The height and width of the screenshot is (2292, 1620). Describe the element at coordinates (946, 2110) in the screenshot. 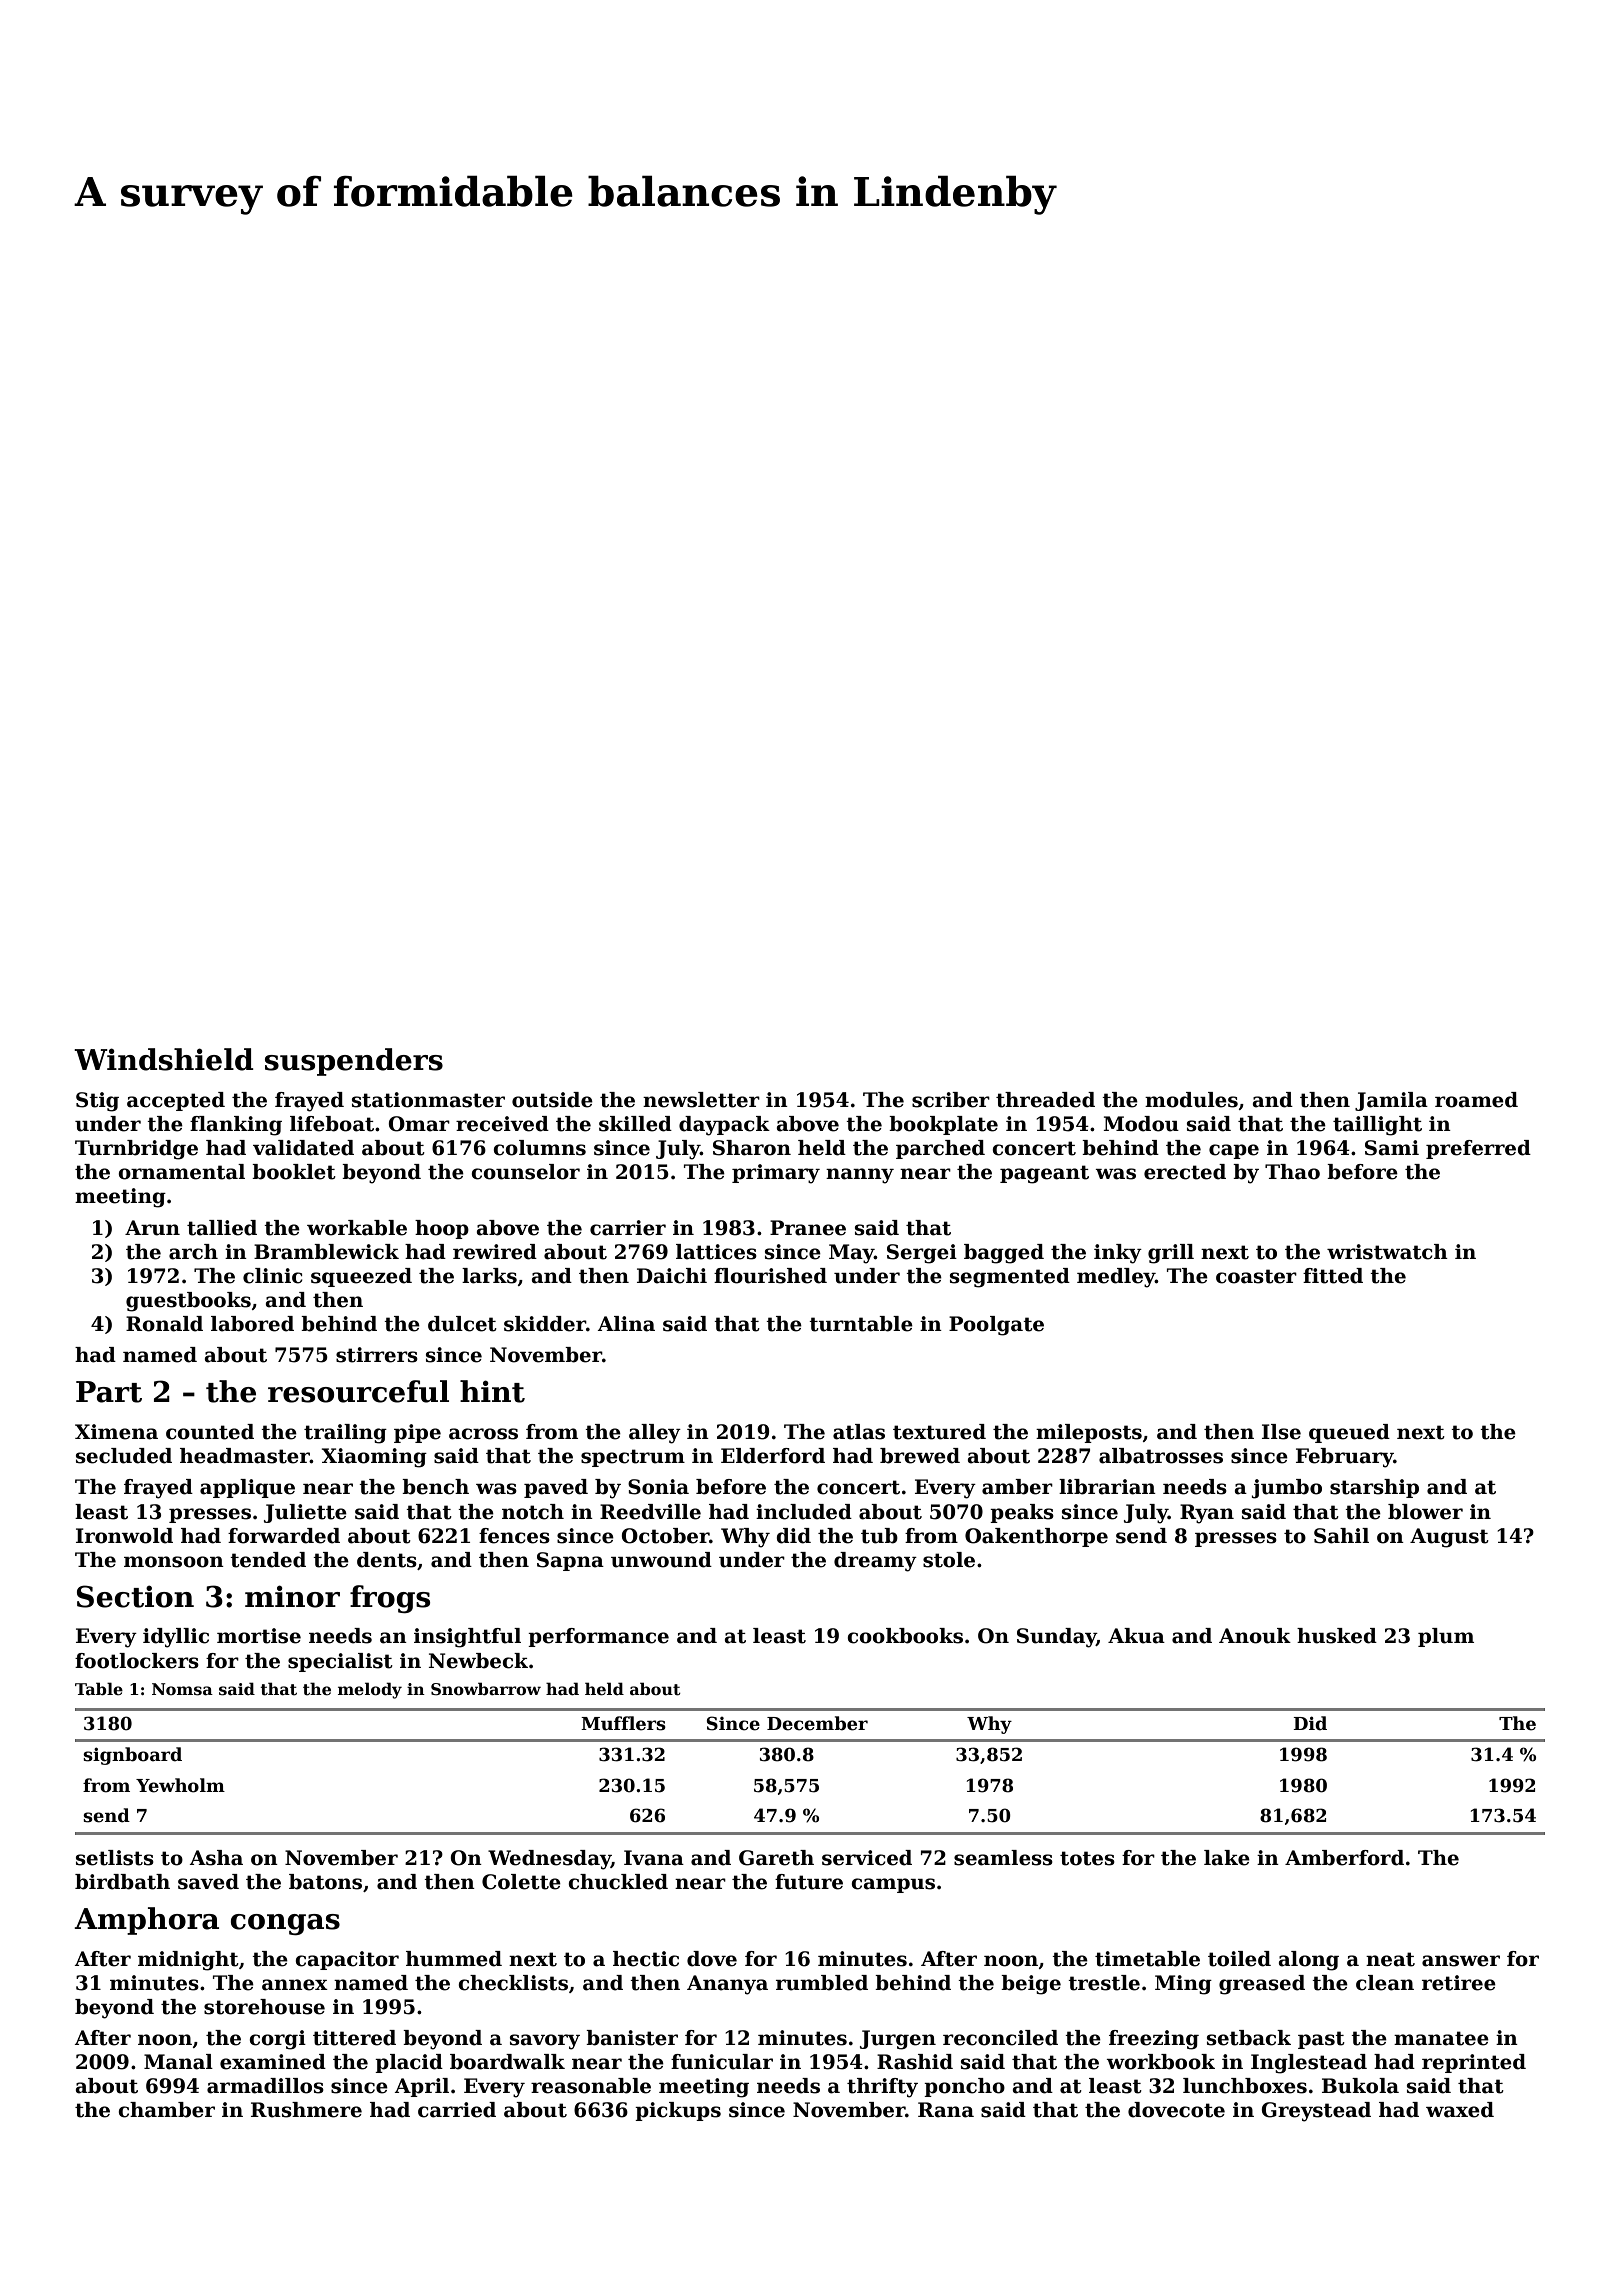

I see `Rana` at that location.
